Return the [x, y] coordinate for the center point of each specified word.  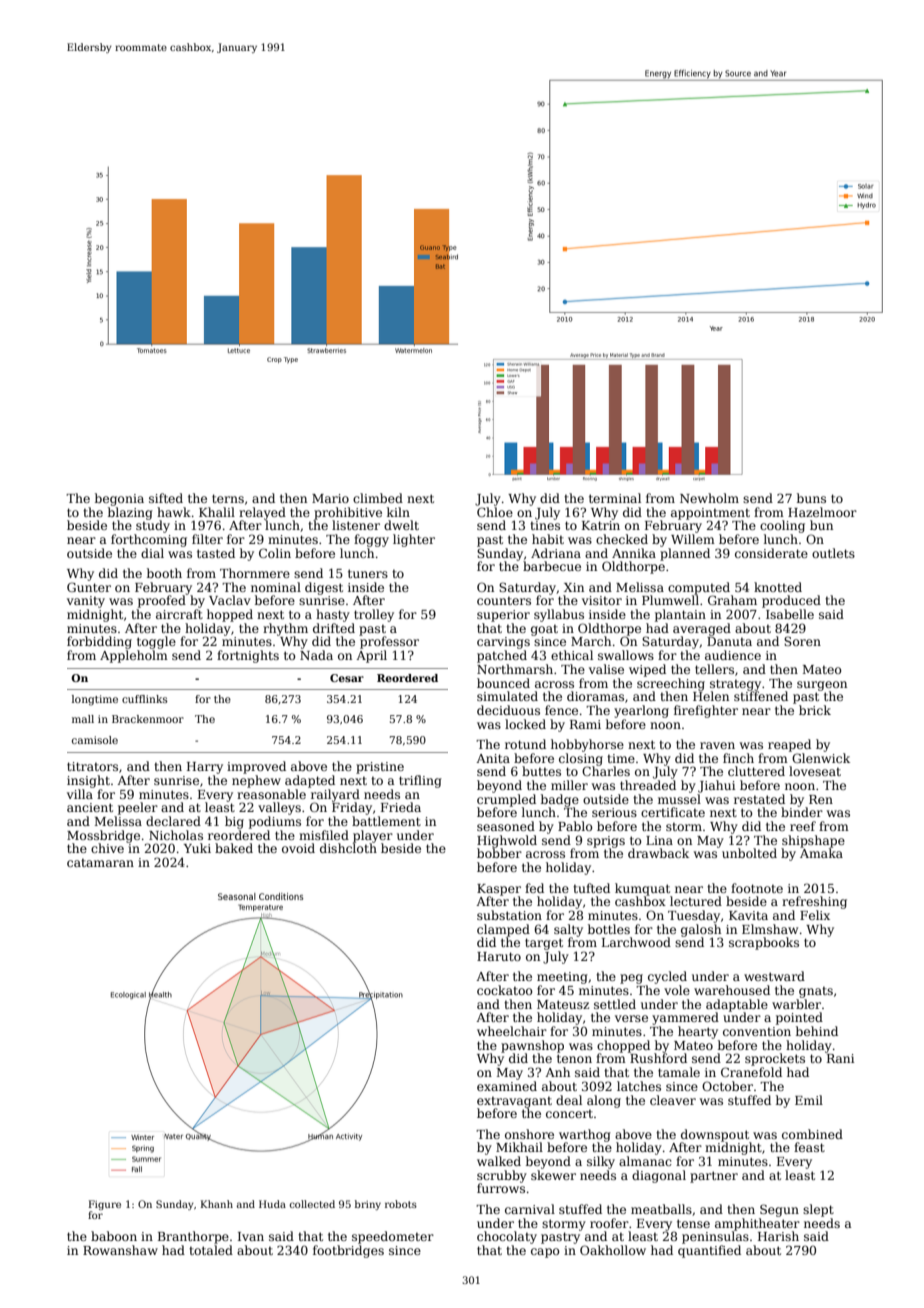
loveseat [815, 771]
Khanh [217, 1204]
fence [561, 710]
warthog [585, 1135]
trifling [420, 781]
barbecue [552, 566]
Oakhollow [613, 1250]
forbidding [99, 642]
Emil [809, 1100]
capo [545, 1253]
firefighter [706, 711]
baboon [114, 1236]
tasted [216, 553]
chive [107, 848]
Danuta [729, 641]
